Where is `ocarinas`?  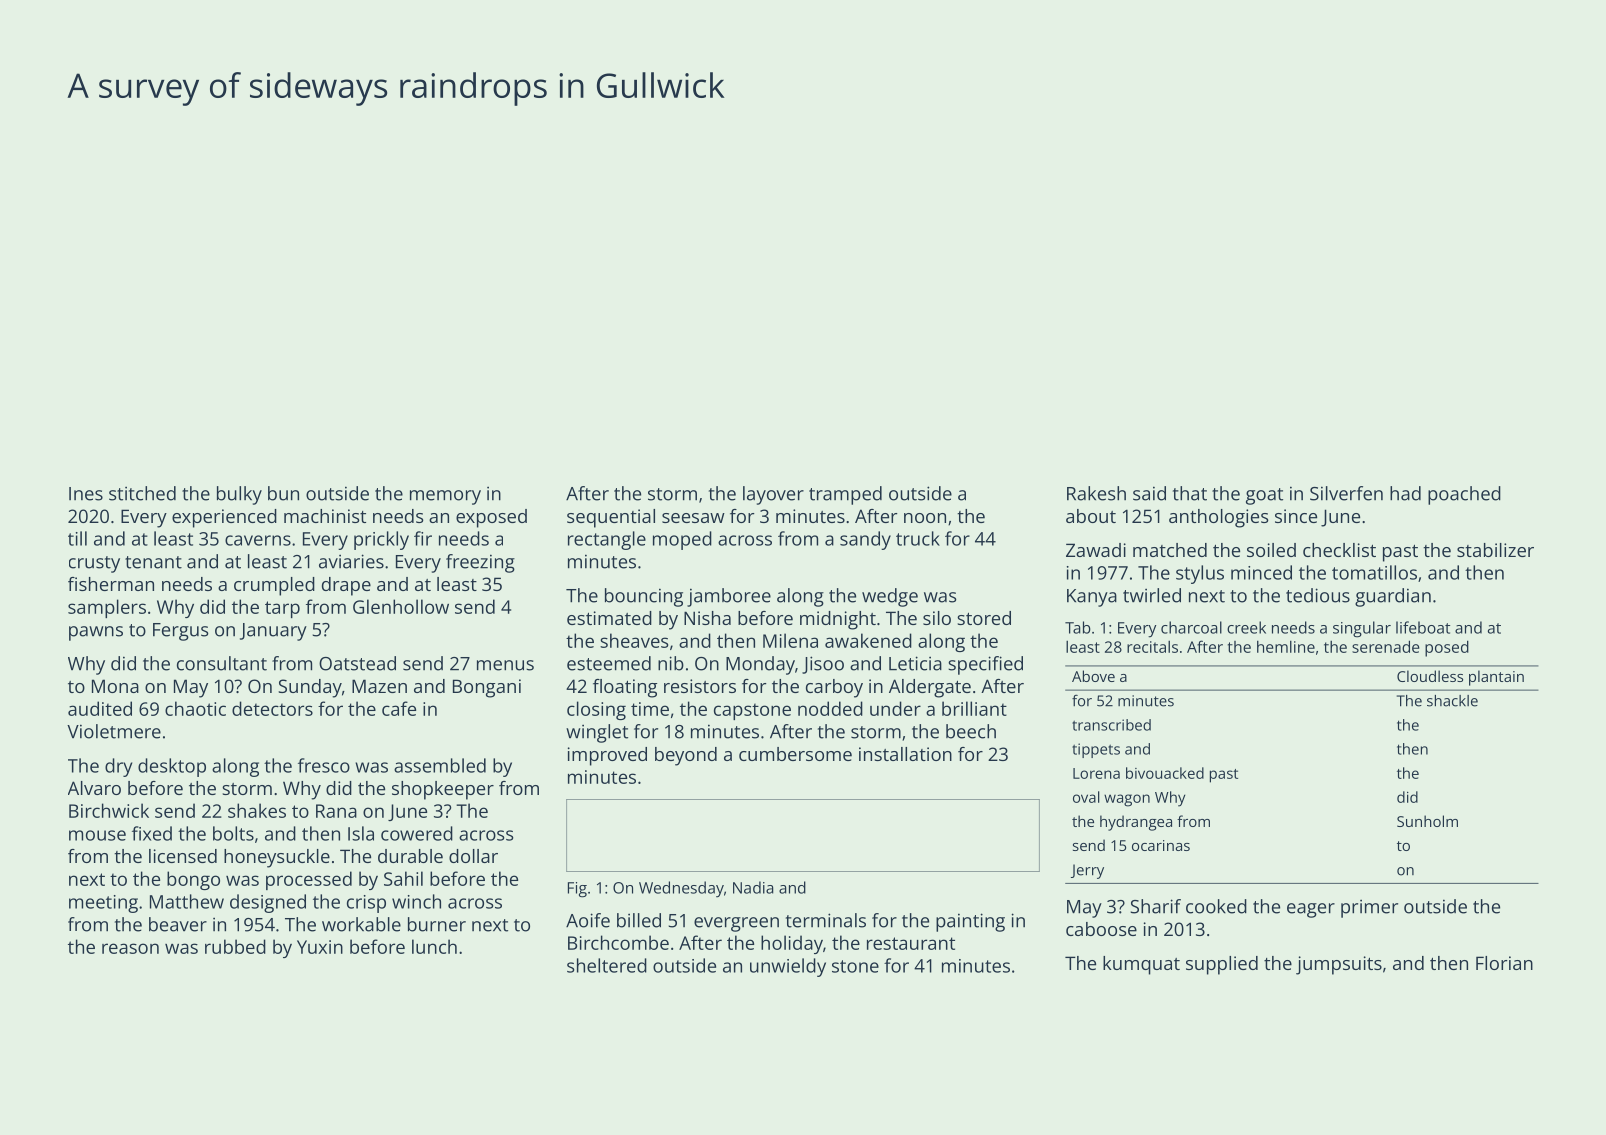 ocarinas is located at coordinates (1161, 845).
